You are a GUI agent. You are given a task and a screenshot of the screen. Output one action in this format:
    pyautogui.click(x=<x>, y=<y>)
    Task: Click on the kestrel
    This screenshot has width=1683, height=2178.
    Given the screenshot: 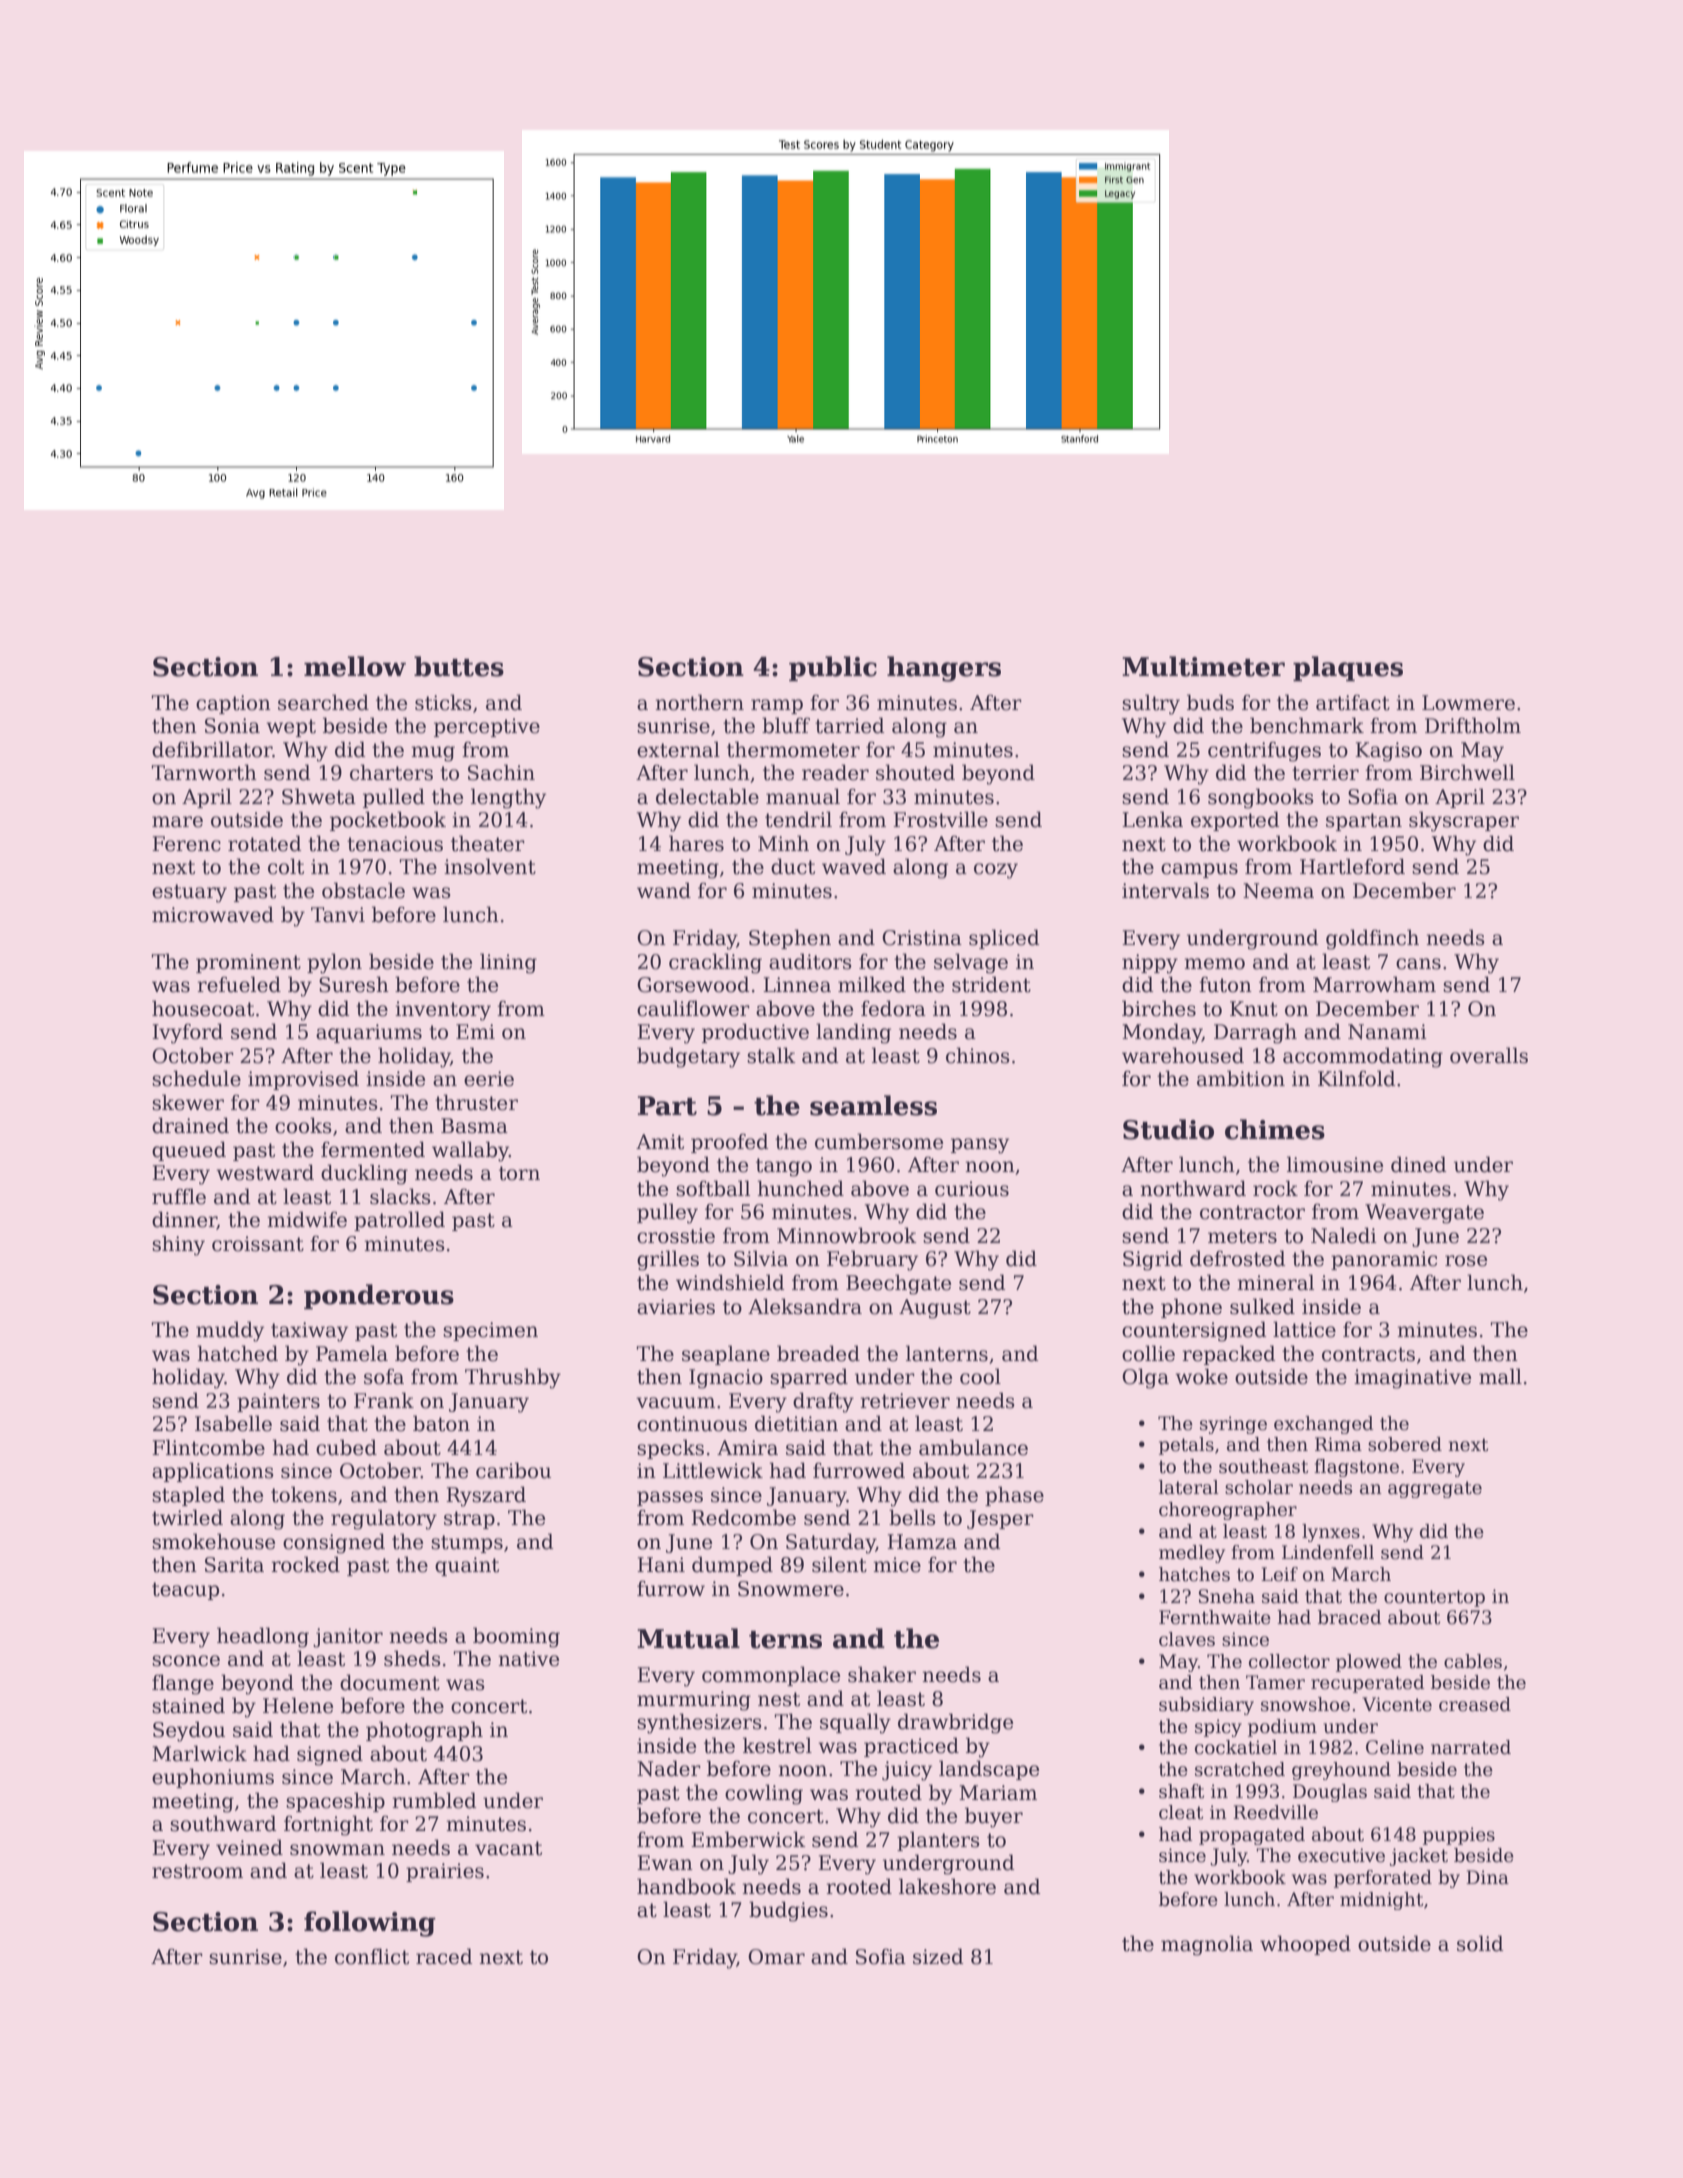 What is the action you would take?
    pyautogui.click(x=777, y=1745)
